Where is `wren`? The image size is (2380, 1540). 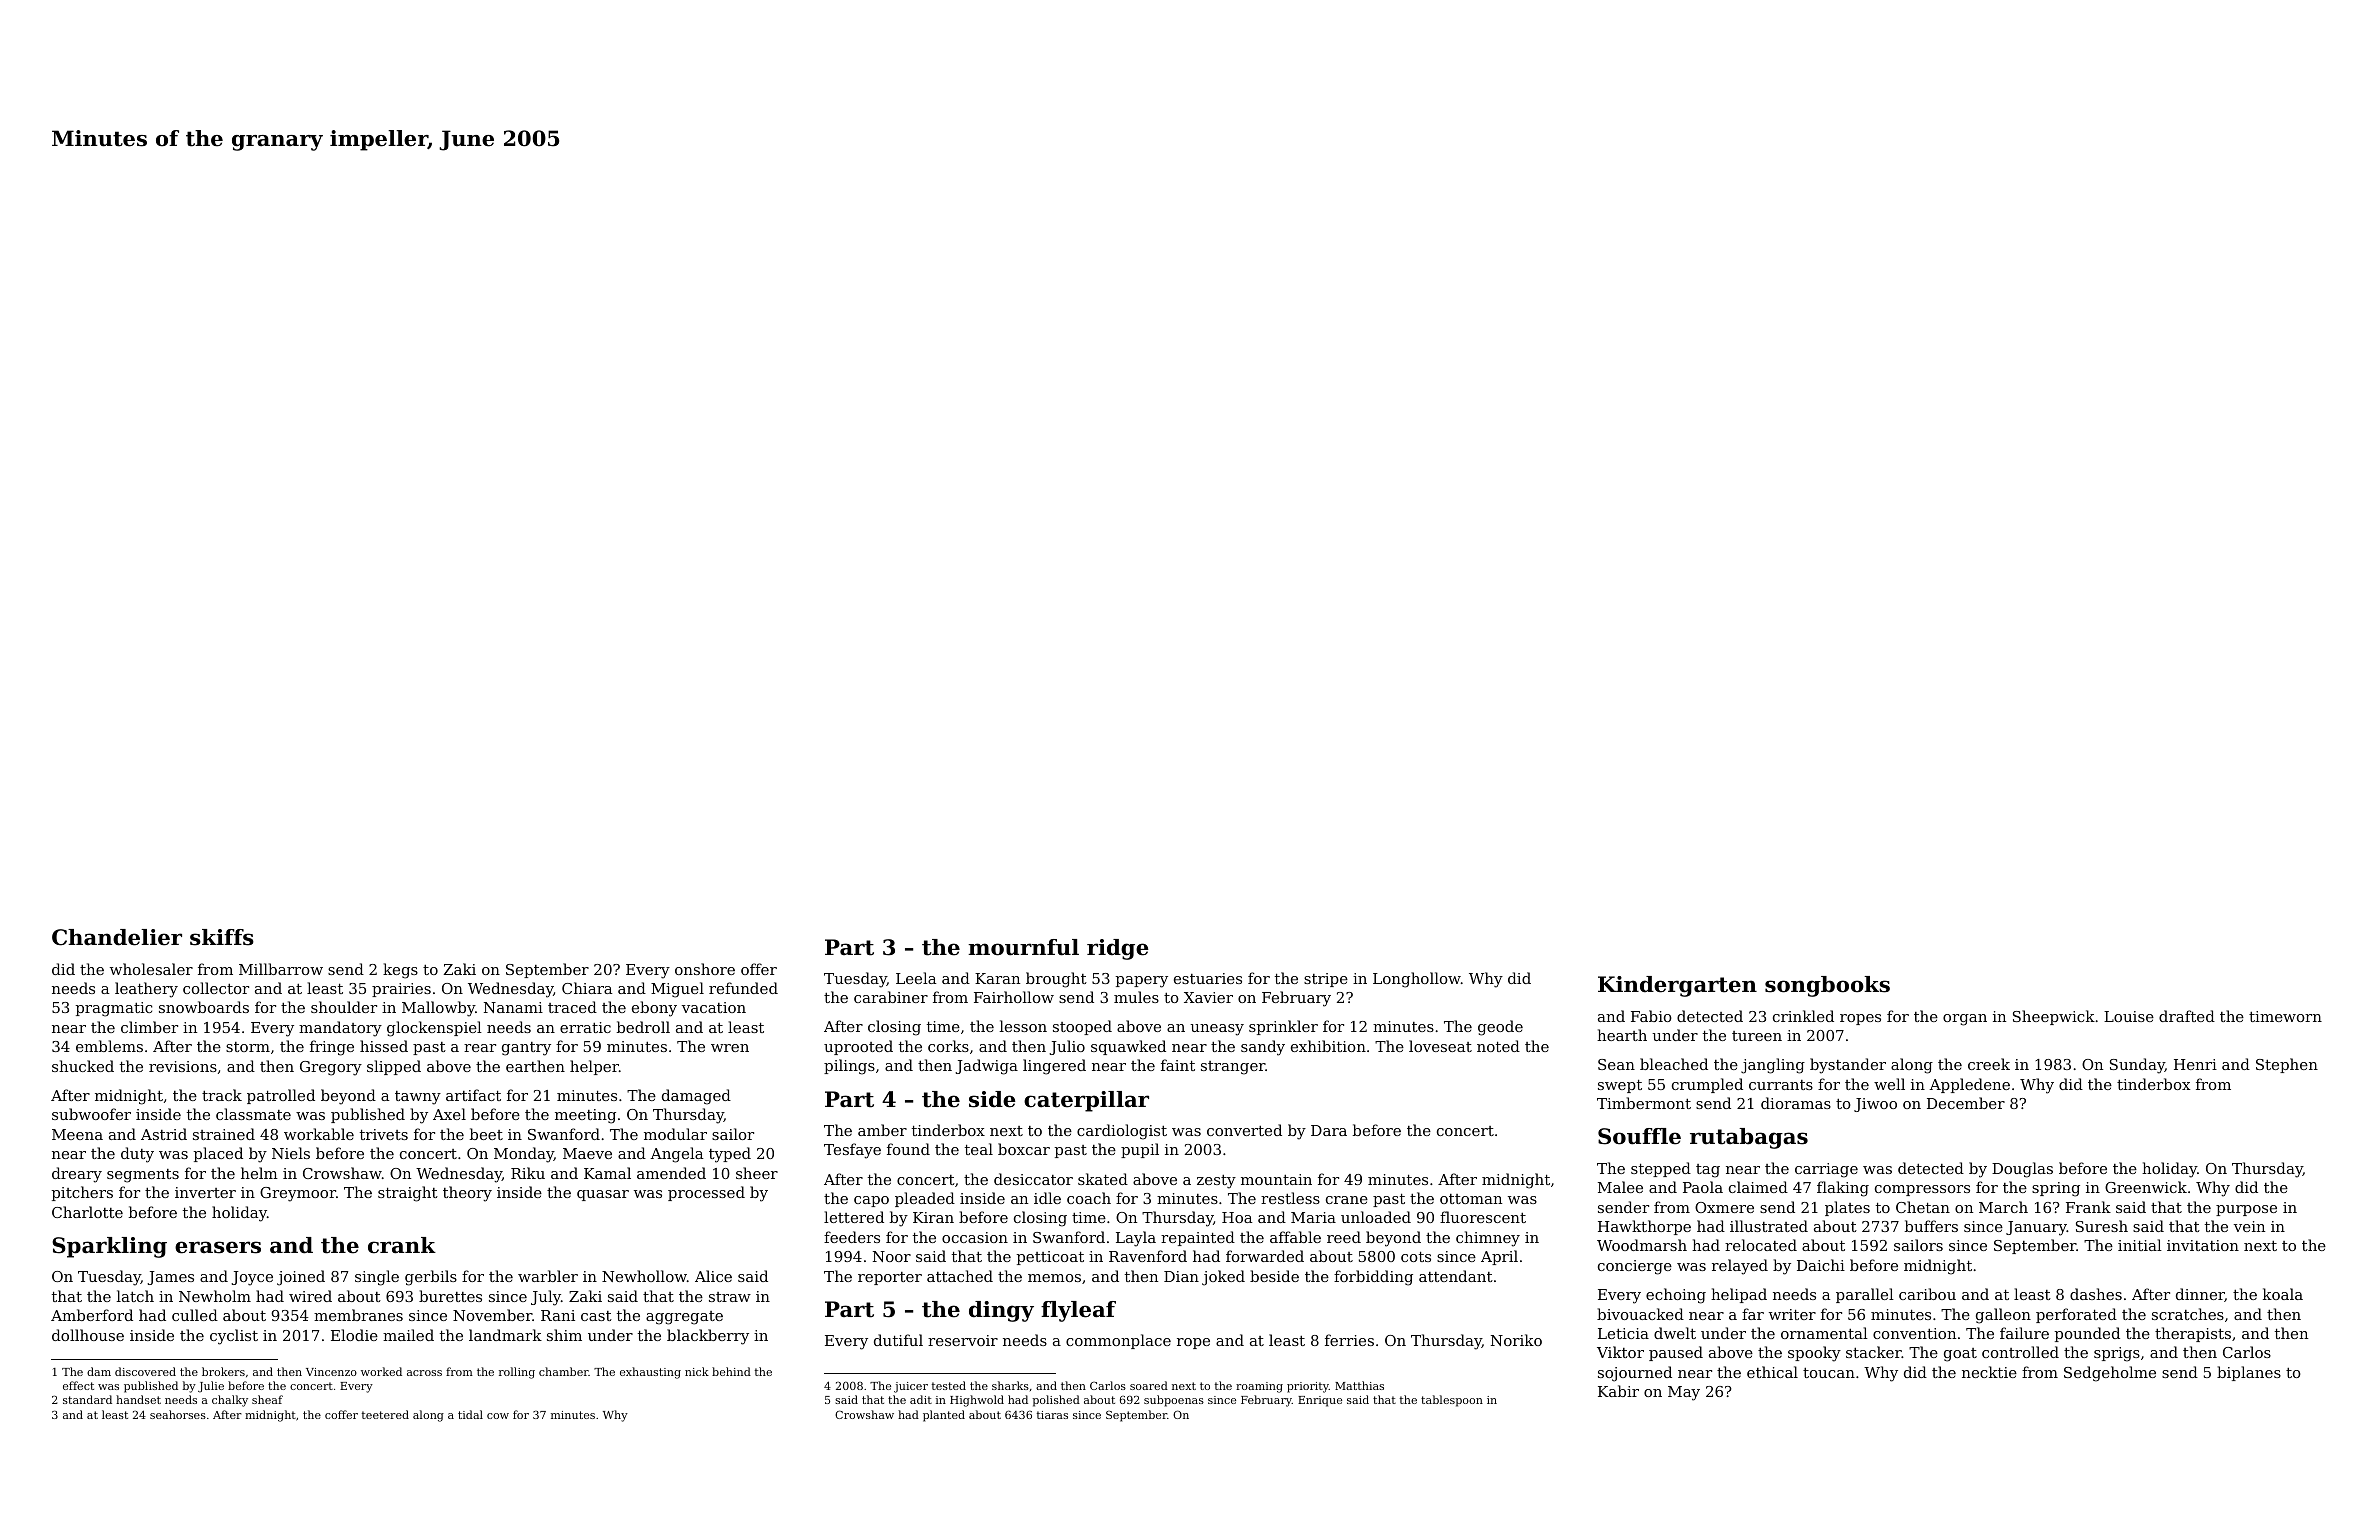
wren is located at coordinates (730, 1048).
